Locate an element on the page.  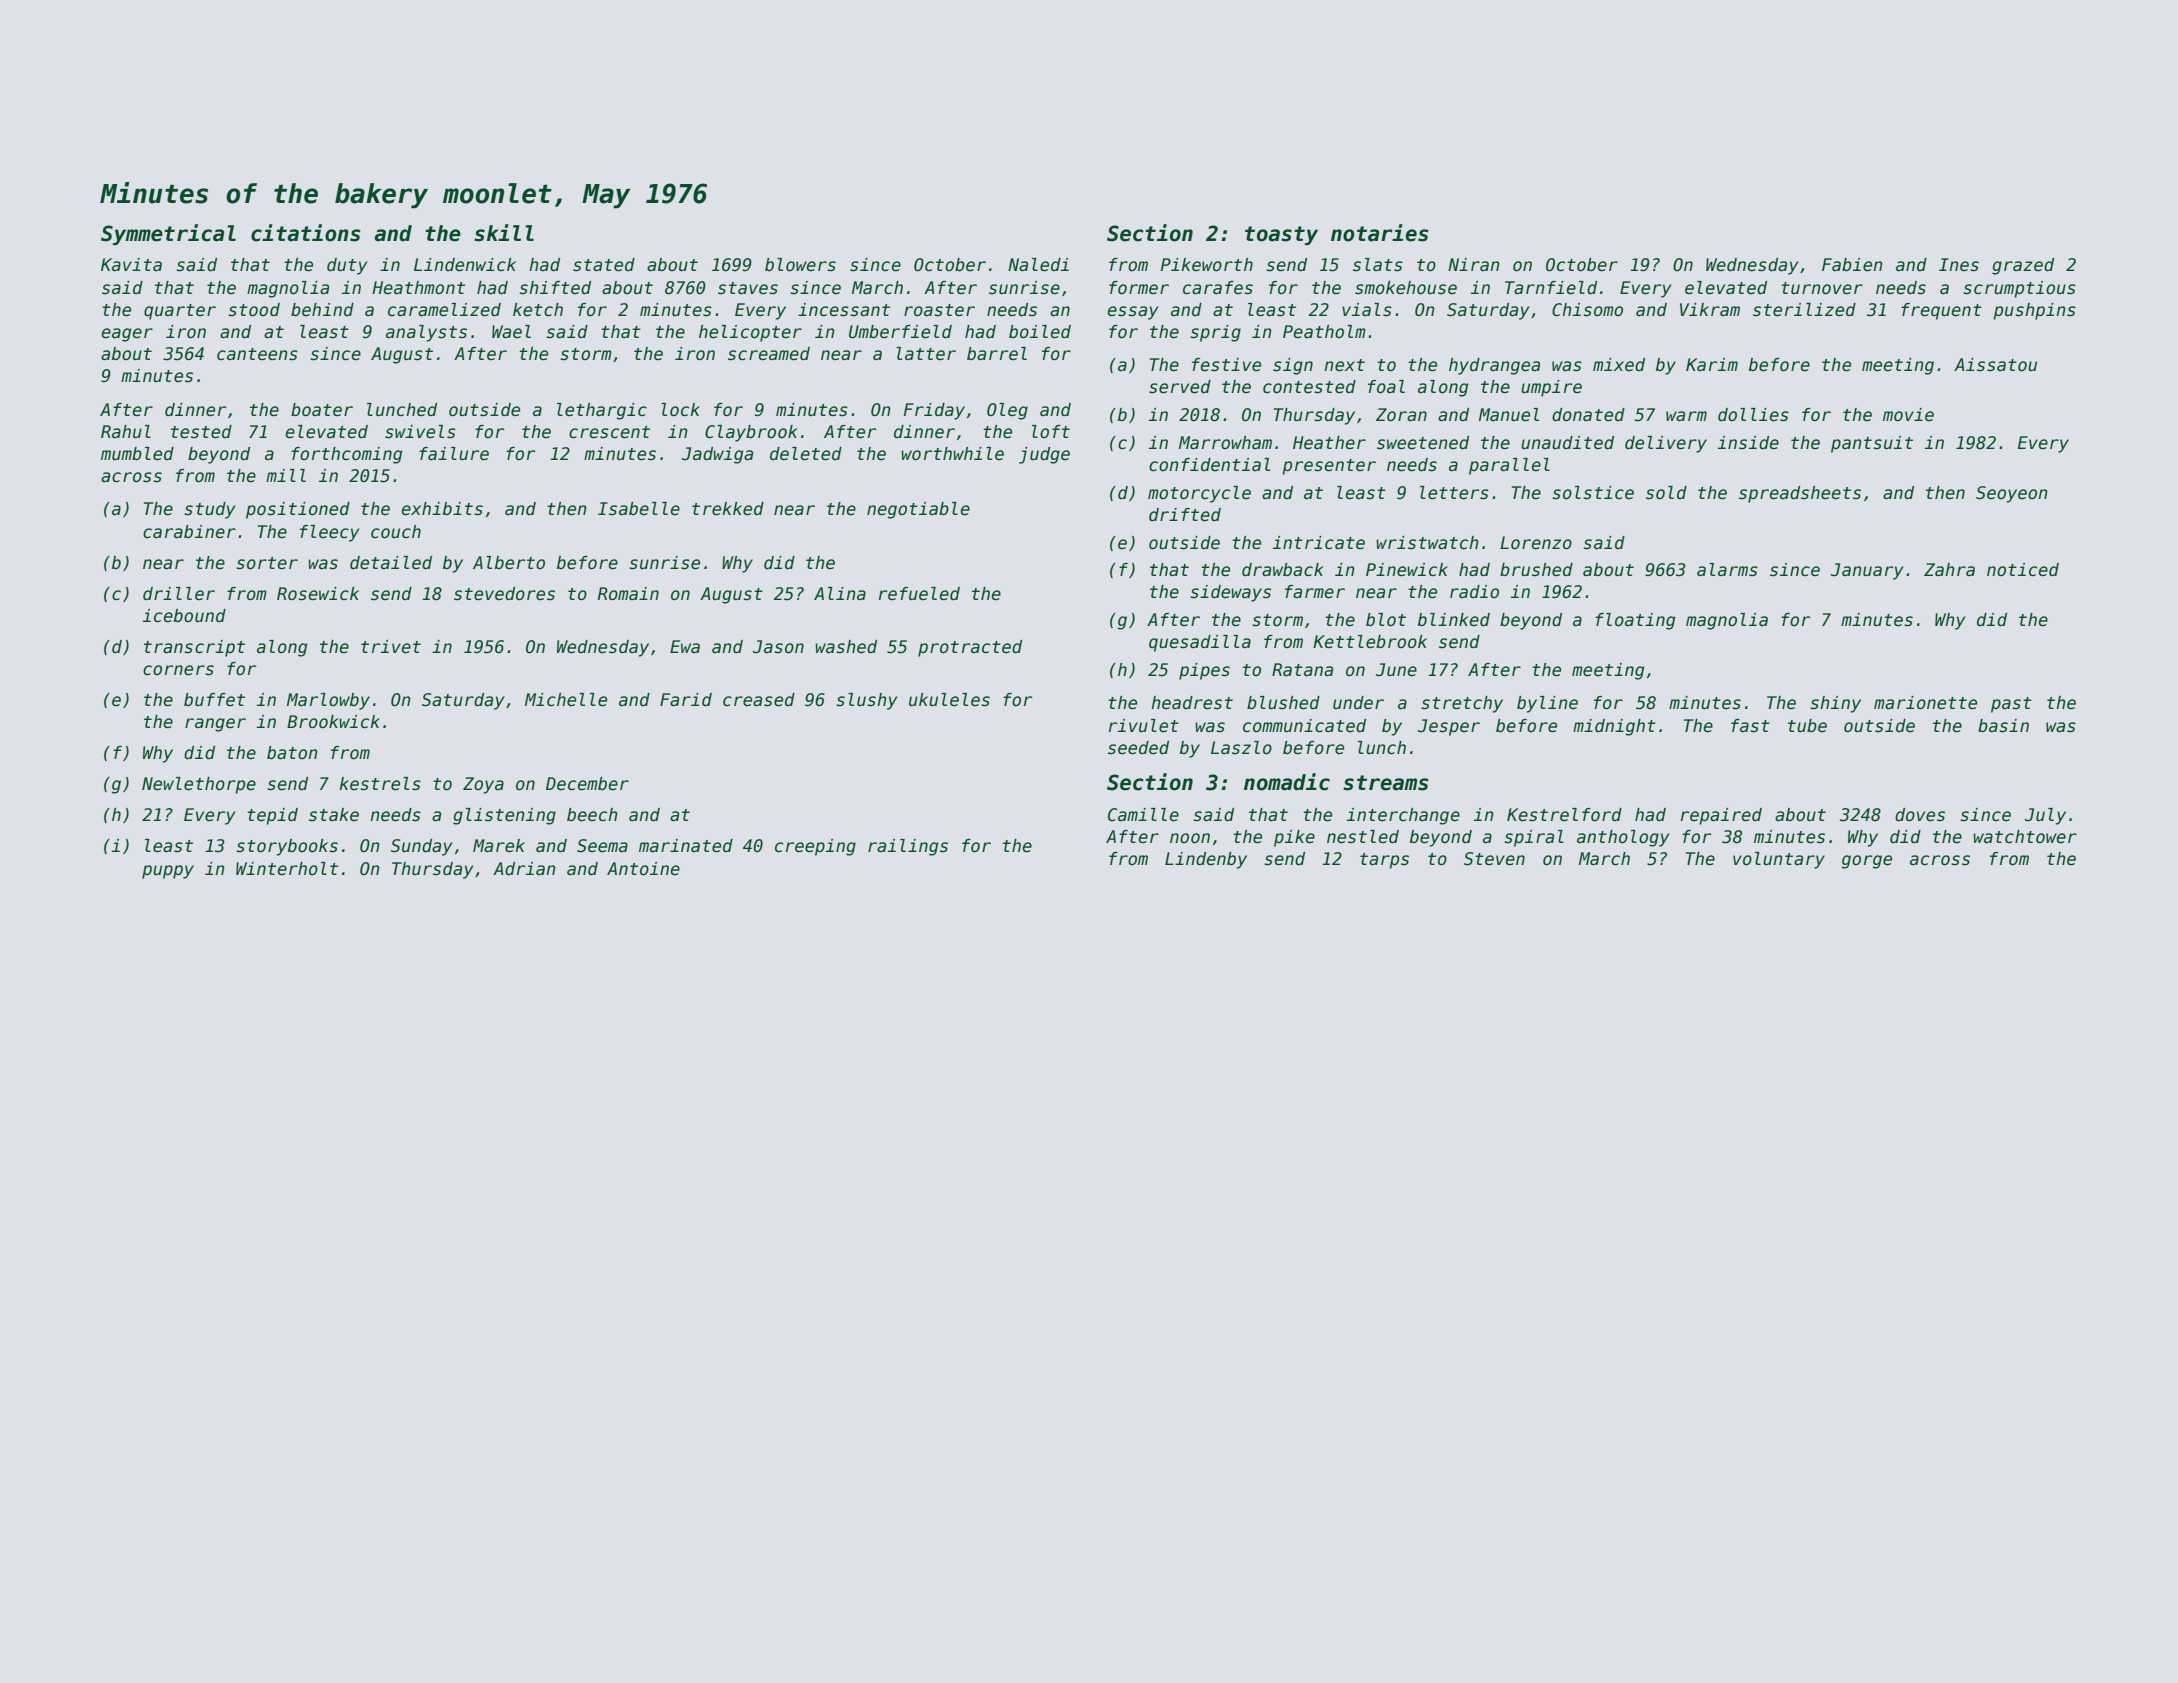
Lindenby is located at coordinates (1206, 860).
